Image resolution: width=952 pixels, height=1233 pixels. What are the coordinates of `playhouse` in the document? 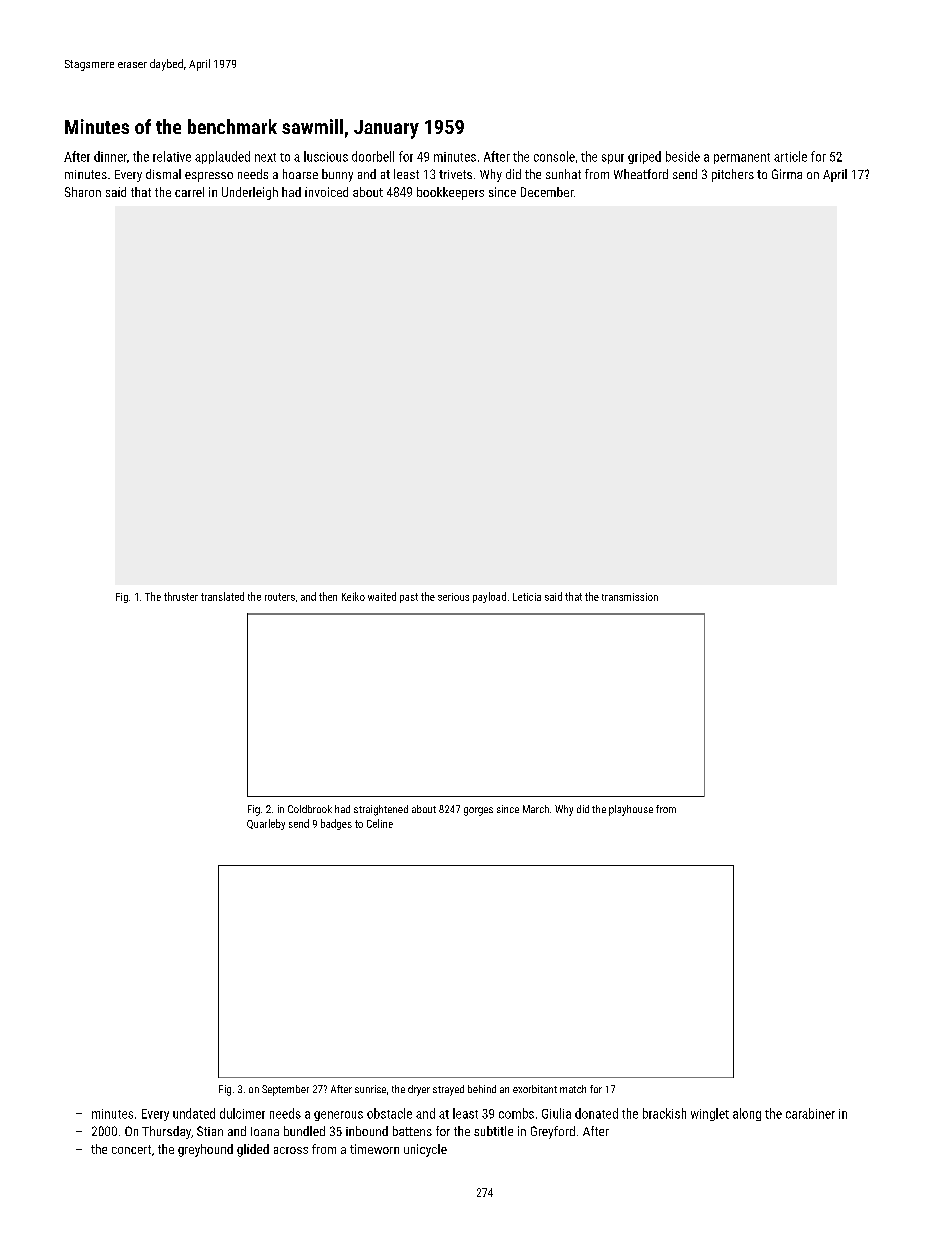 It's located at (631, 810).
